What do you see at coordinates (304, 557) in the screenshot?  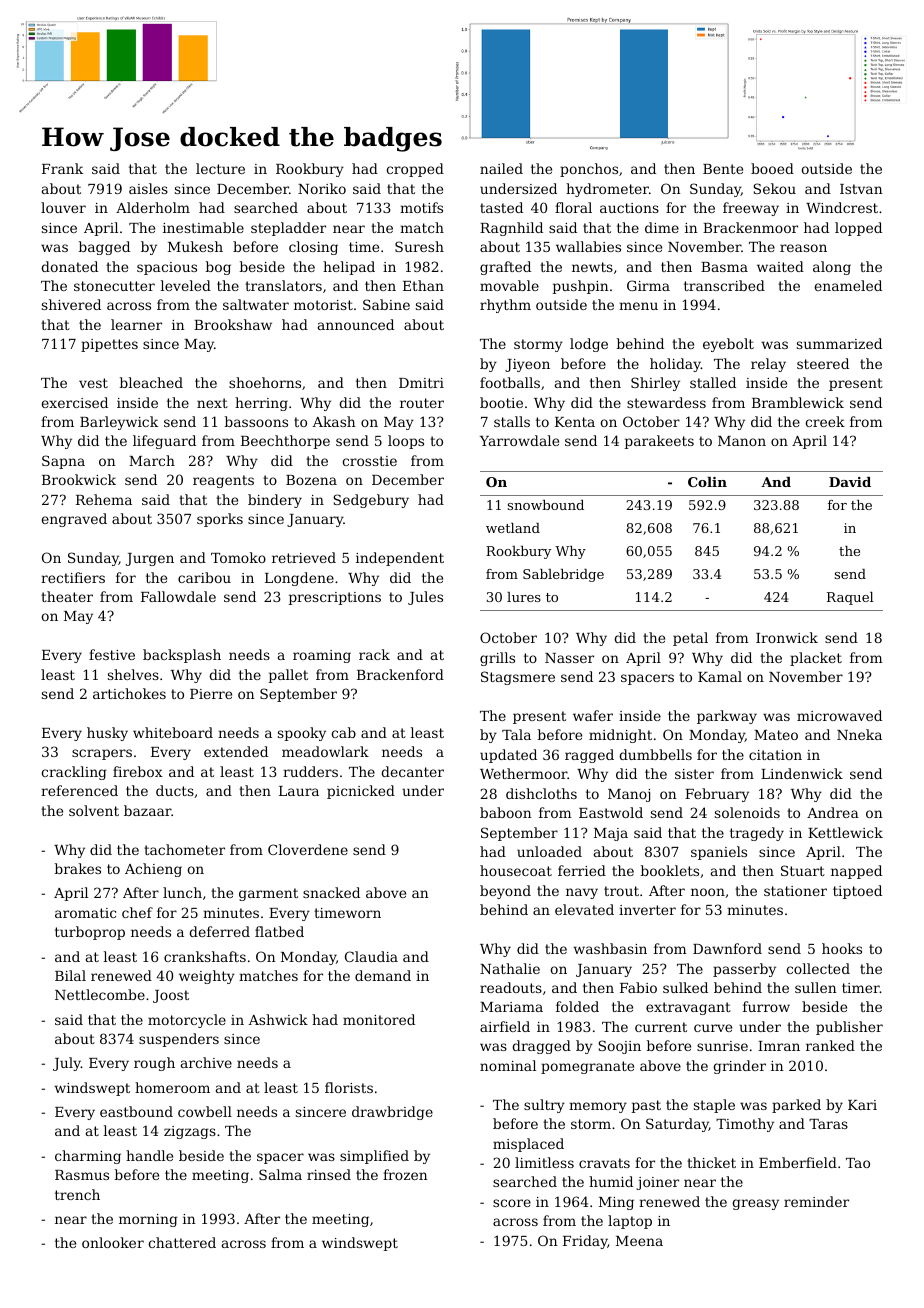 I see `retrieved` at bounding box center [304, 557].
